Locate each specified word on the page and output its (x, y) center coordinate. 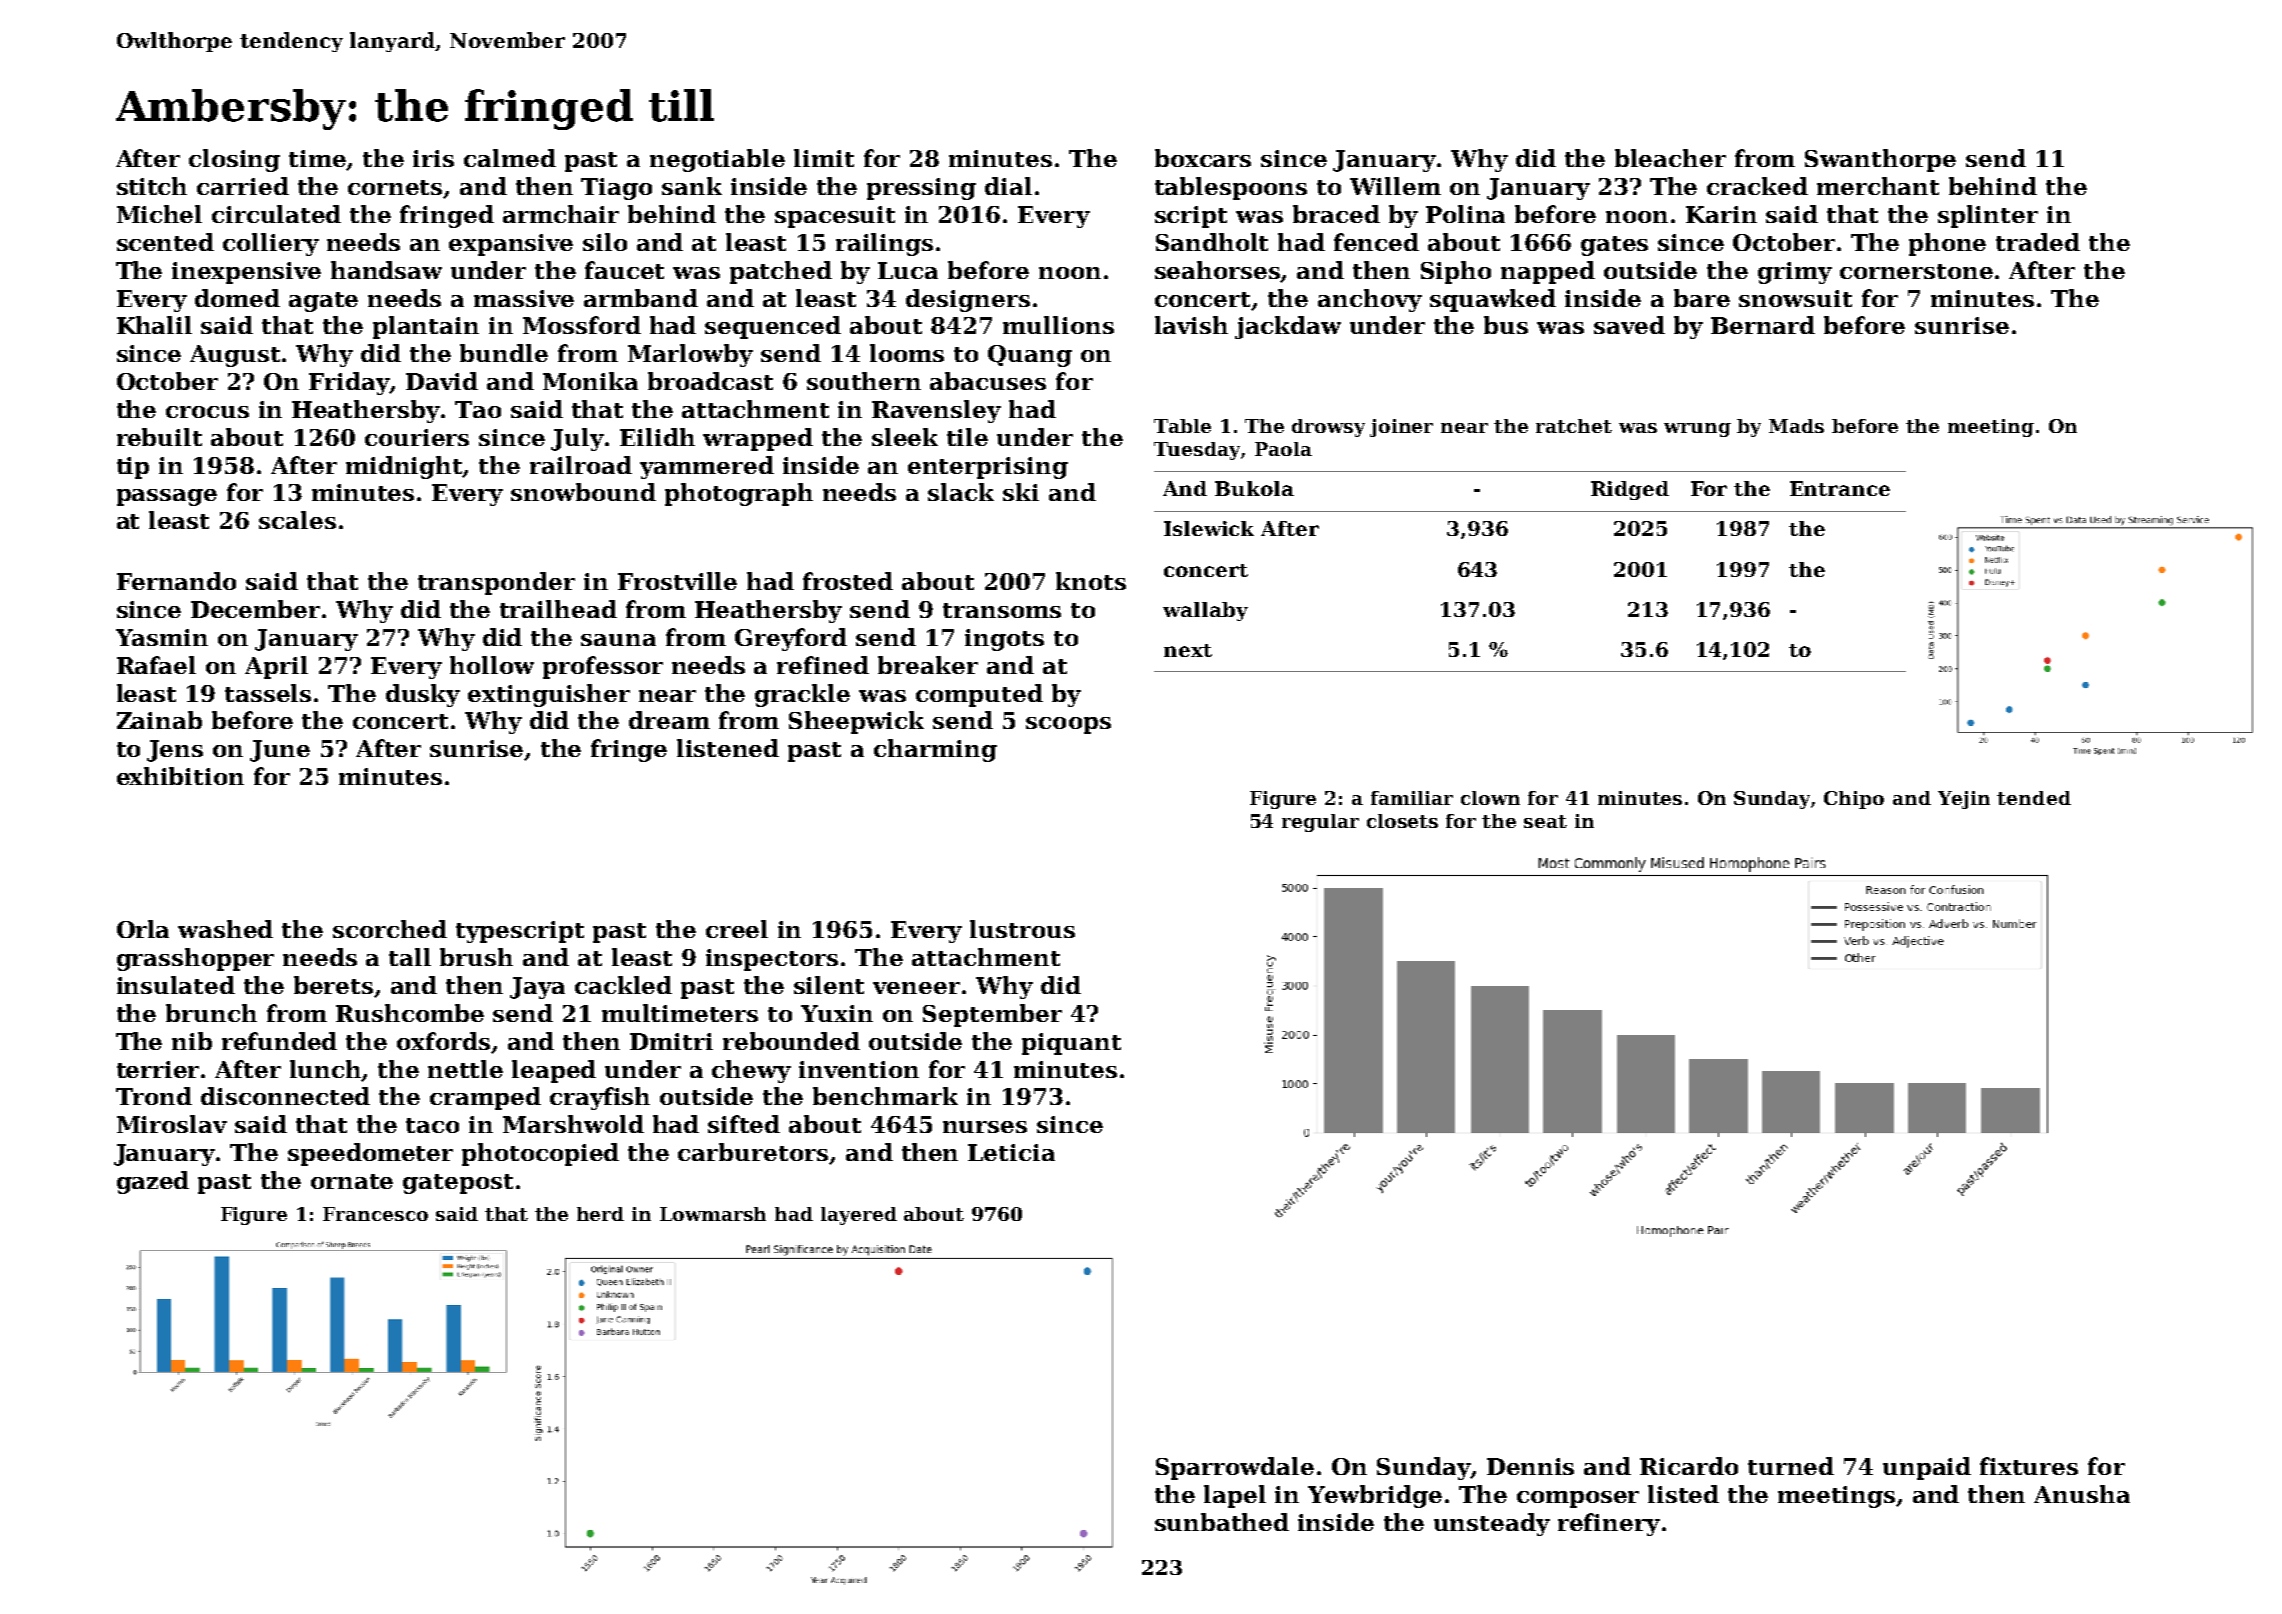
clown (1490, 798)
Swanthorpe (1880, 160)
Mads (1796, 426)
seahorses (1218, 271)
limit (824, 158)
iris (433, 158)
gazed (153, 1182)
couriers (417, 437)
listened (728, 748)
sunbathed (1222, 1522)
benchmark (885, 1096)
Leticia (1011, 1152)
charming (935, 750)
